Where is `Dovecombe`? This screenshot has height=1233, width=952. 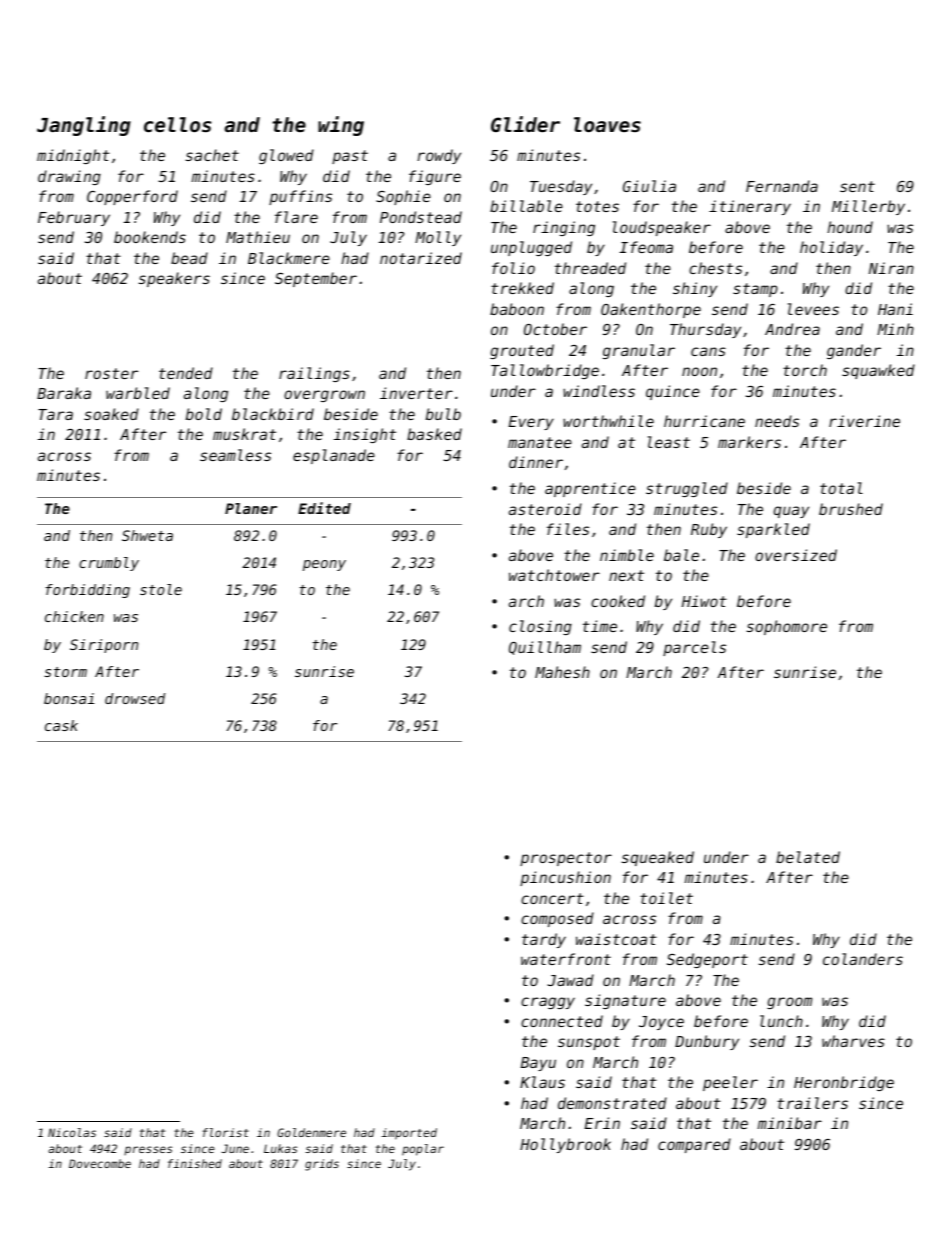
Dovecombe is located at coordinates (100, 1163).
